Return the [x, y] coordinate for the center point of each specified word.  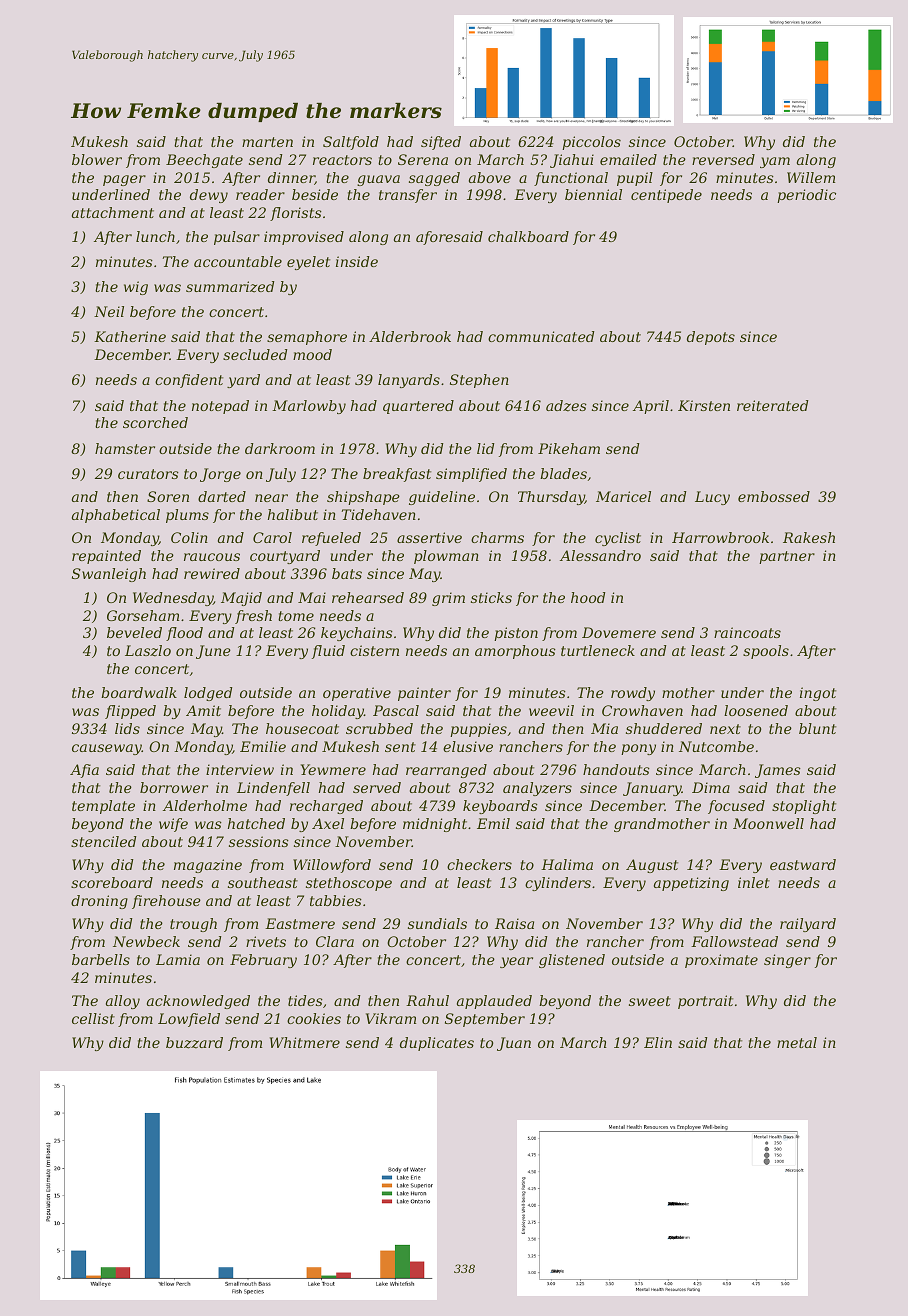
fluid [328, 652]
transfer [408, 196]
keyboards [500, 807]
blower [97, 159]
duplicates [437, 1044]
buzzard [194, 1043]
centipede [666, 196]
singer [787, 961]
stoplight [804, 807]
